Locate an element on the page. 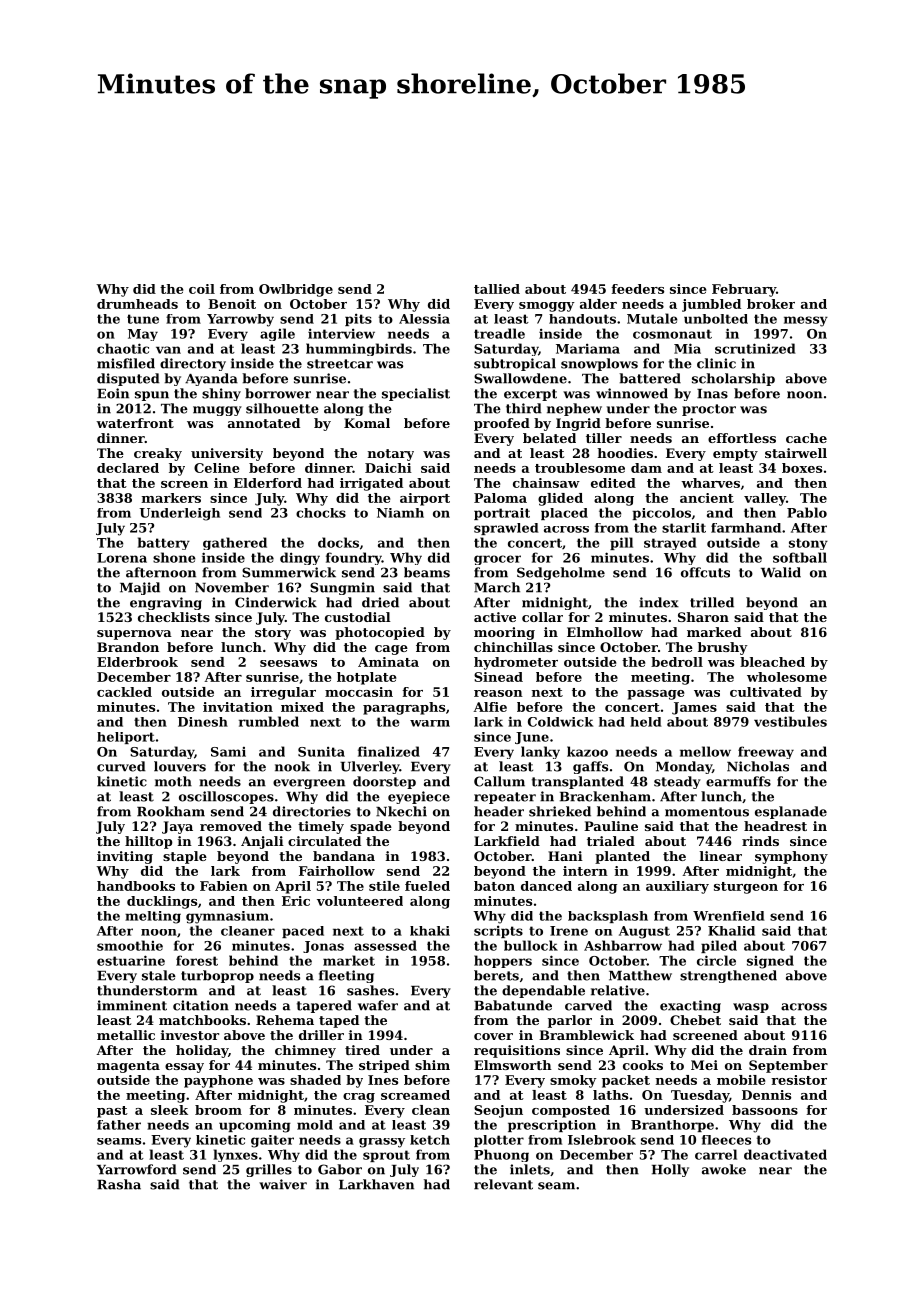 Image resolution: width=924 pixels, height=1314 pixels. tallied is located at coordinates (497, 289).
